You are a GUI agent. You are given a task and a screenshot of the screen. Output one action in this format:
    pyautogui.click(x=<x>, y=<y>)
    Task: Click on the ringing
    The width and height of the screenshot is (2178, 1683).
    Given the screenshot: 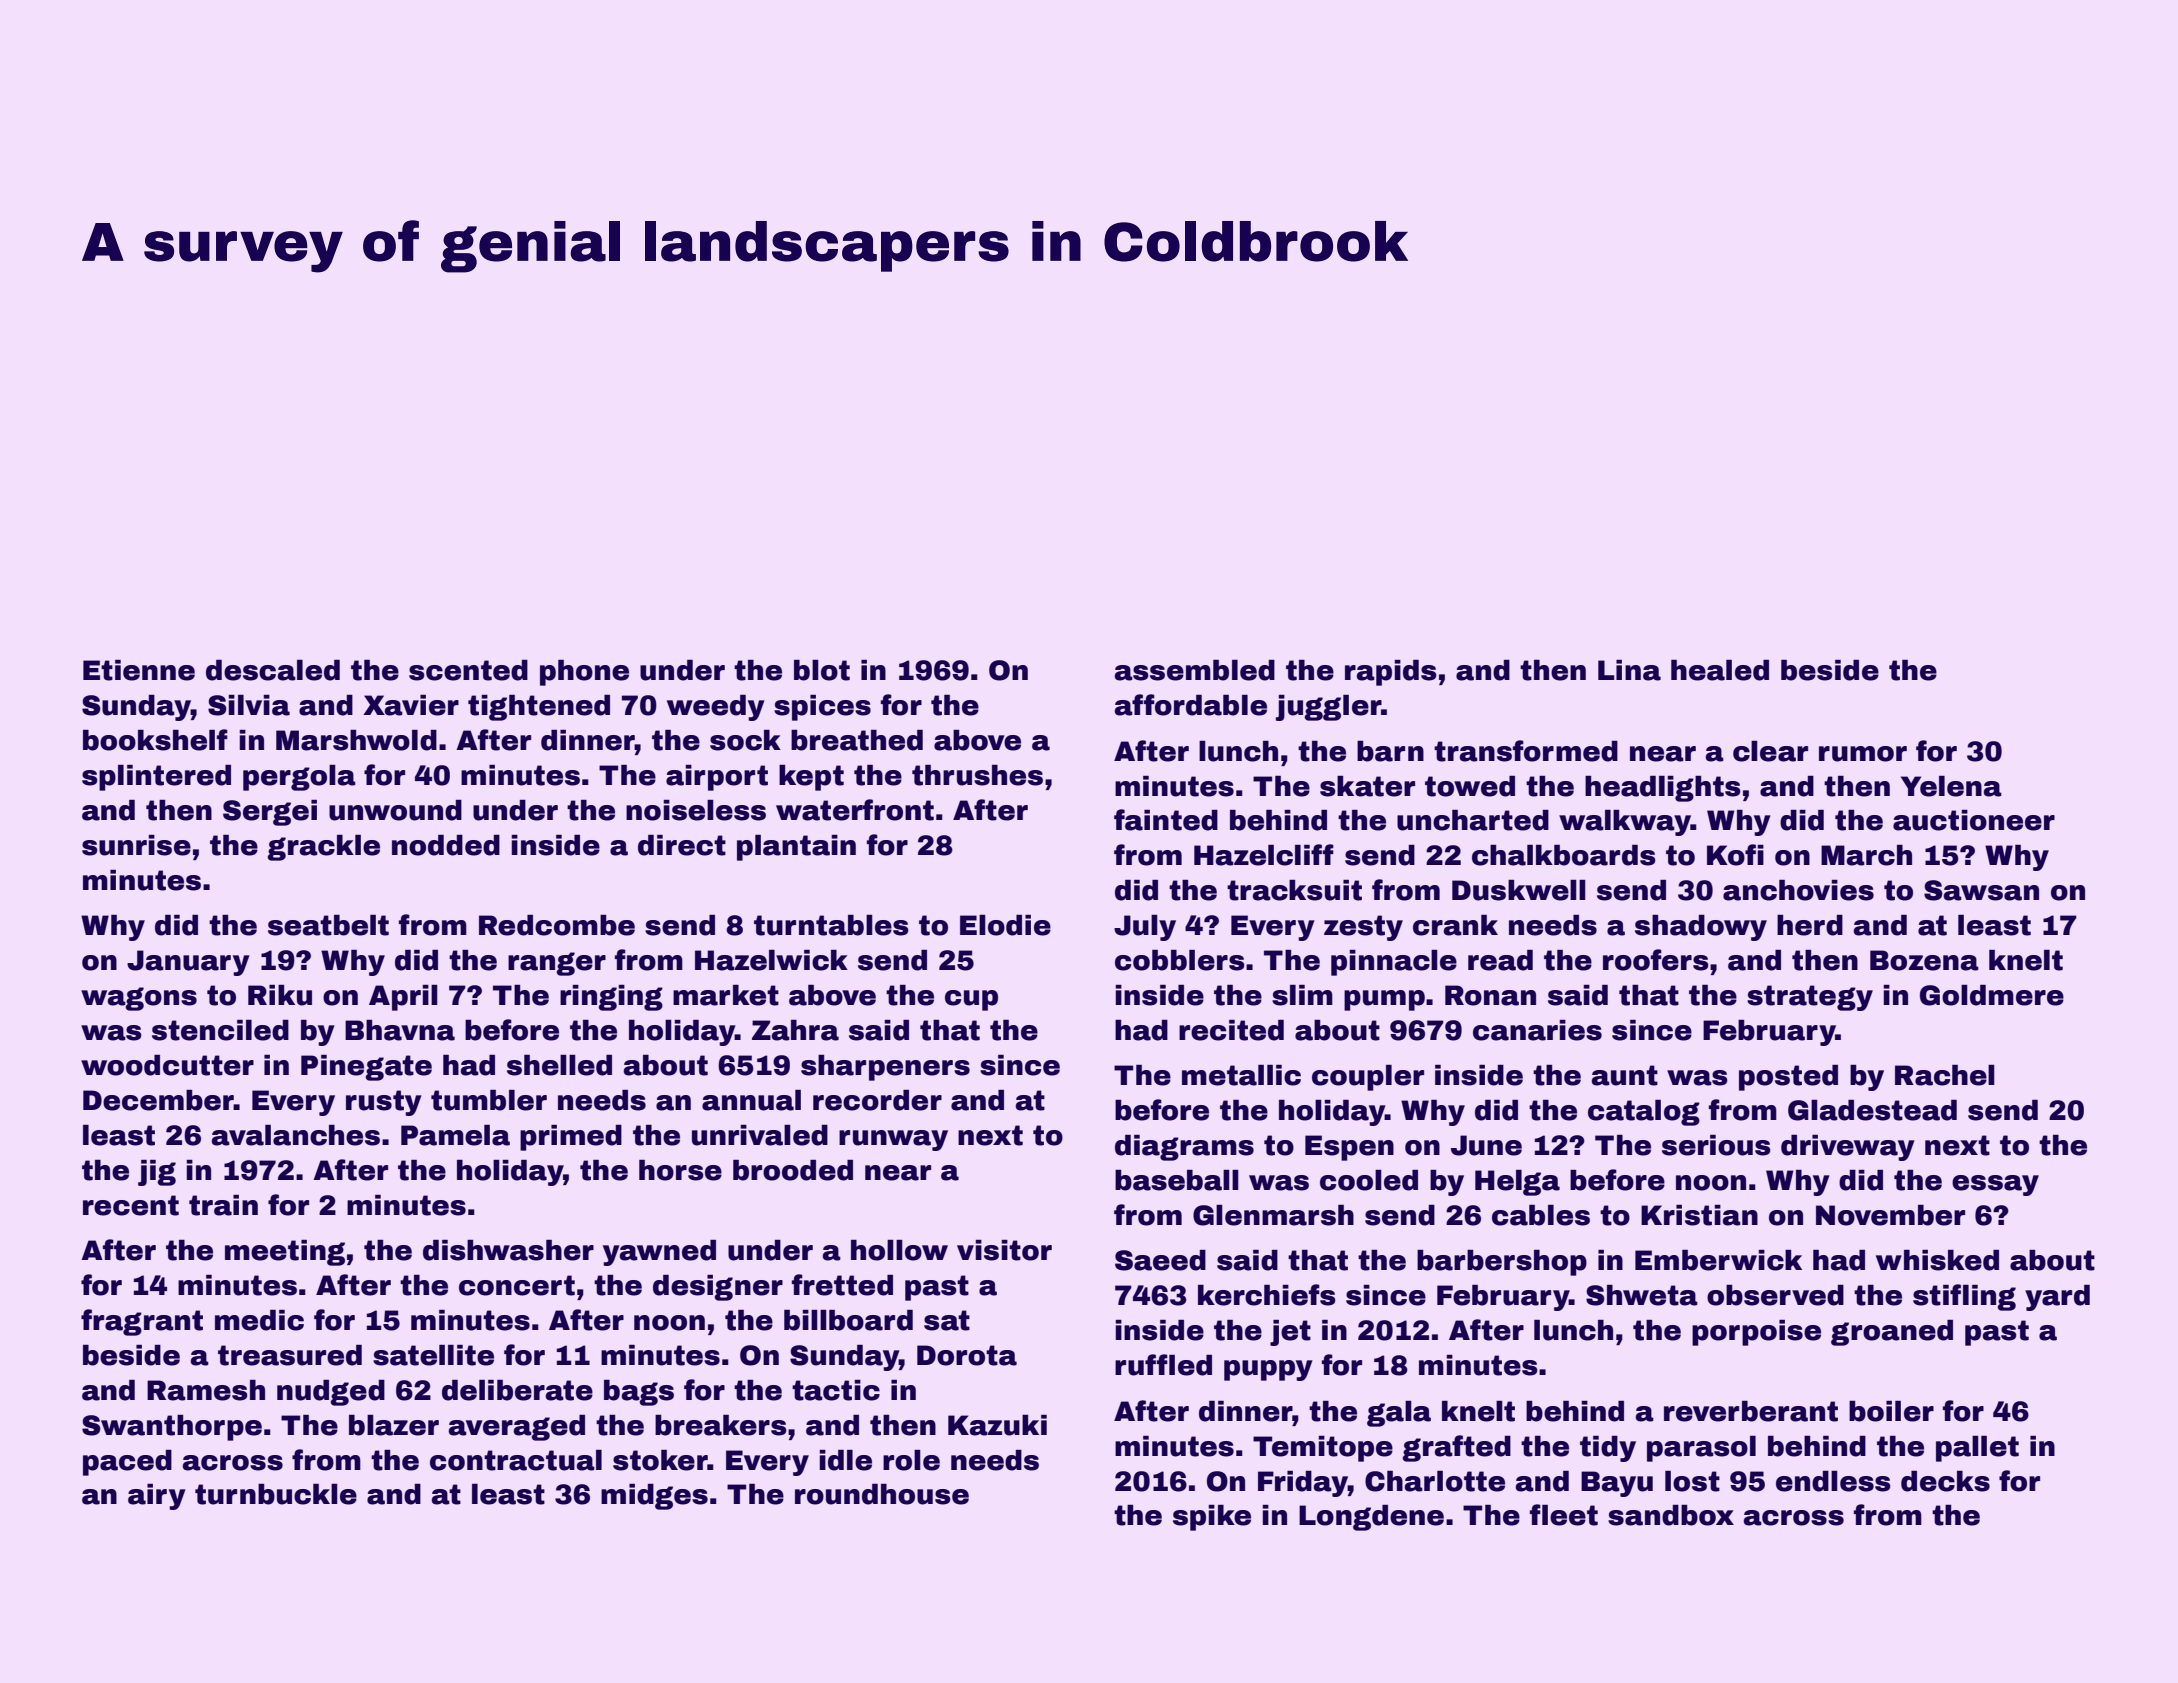 What is the action you would take?
    pyautogui.click(x=611, y=998)
